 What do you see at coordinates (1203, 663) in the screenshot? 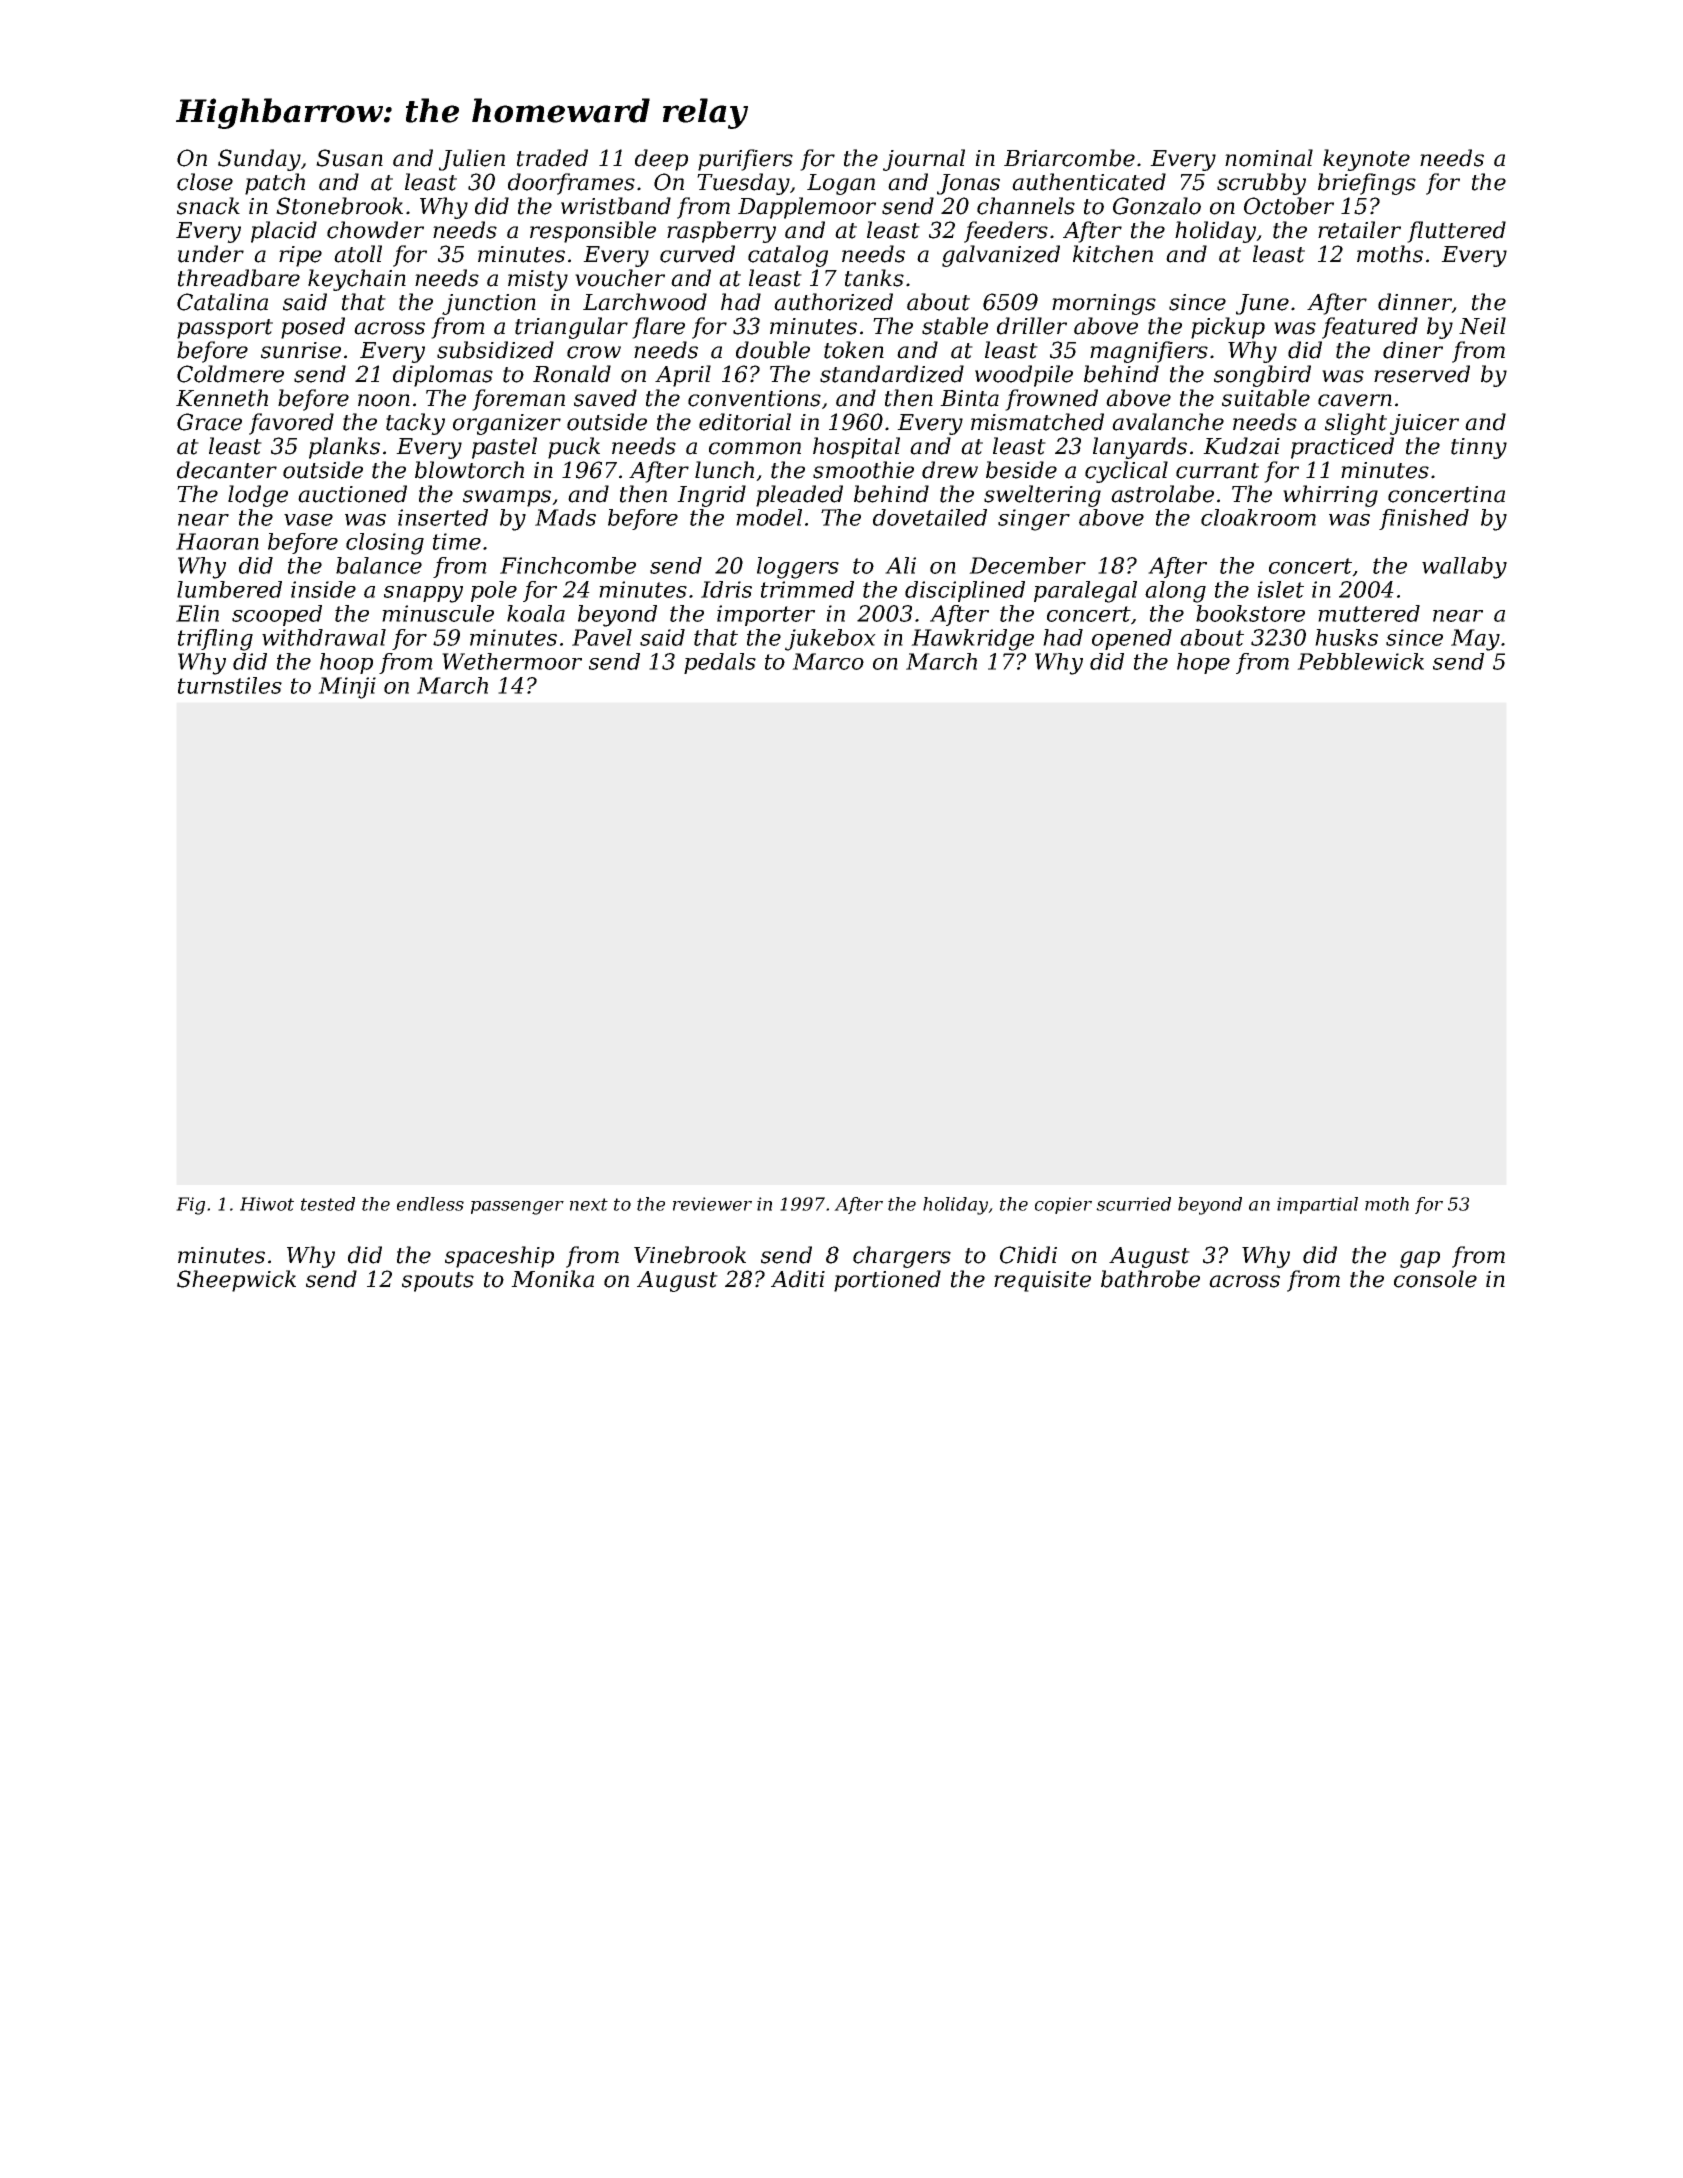
I see `hope` at bounding box center [1203, 663].
